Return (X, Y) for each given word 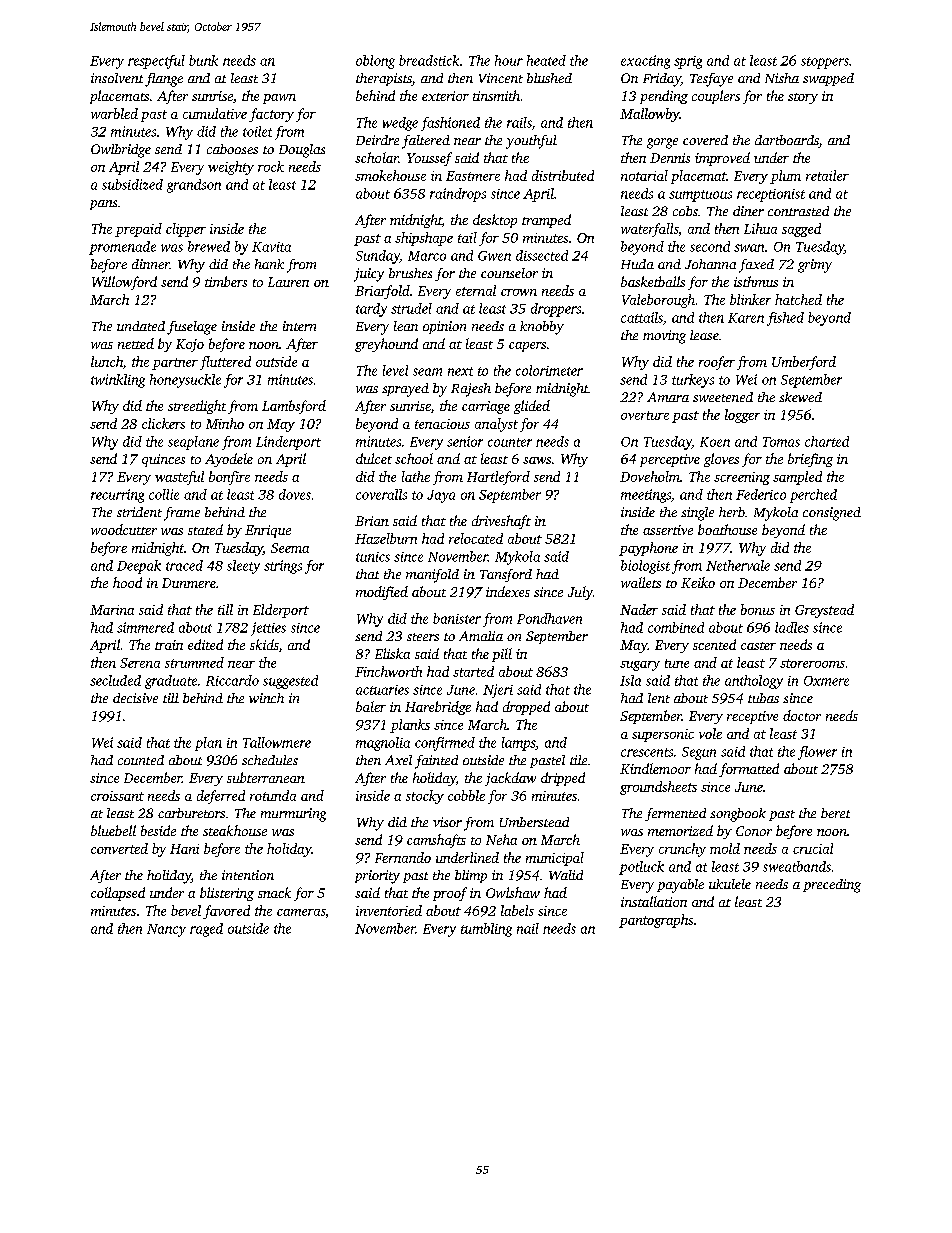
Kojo (190, 345)
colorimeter (549, 370)
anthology (754, 682)
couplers (716, 97)
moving (664, 337)
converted (119, 848)
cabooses (232, 149)
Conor (754, 831)
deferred (221, 797)
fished (785, 319)
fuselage (192, 328)
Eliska (392, 653)
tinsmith (496, 95)
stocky (425, 797)
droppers (556, 310)
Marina (112, 610)
